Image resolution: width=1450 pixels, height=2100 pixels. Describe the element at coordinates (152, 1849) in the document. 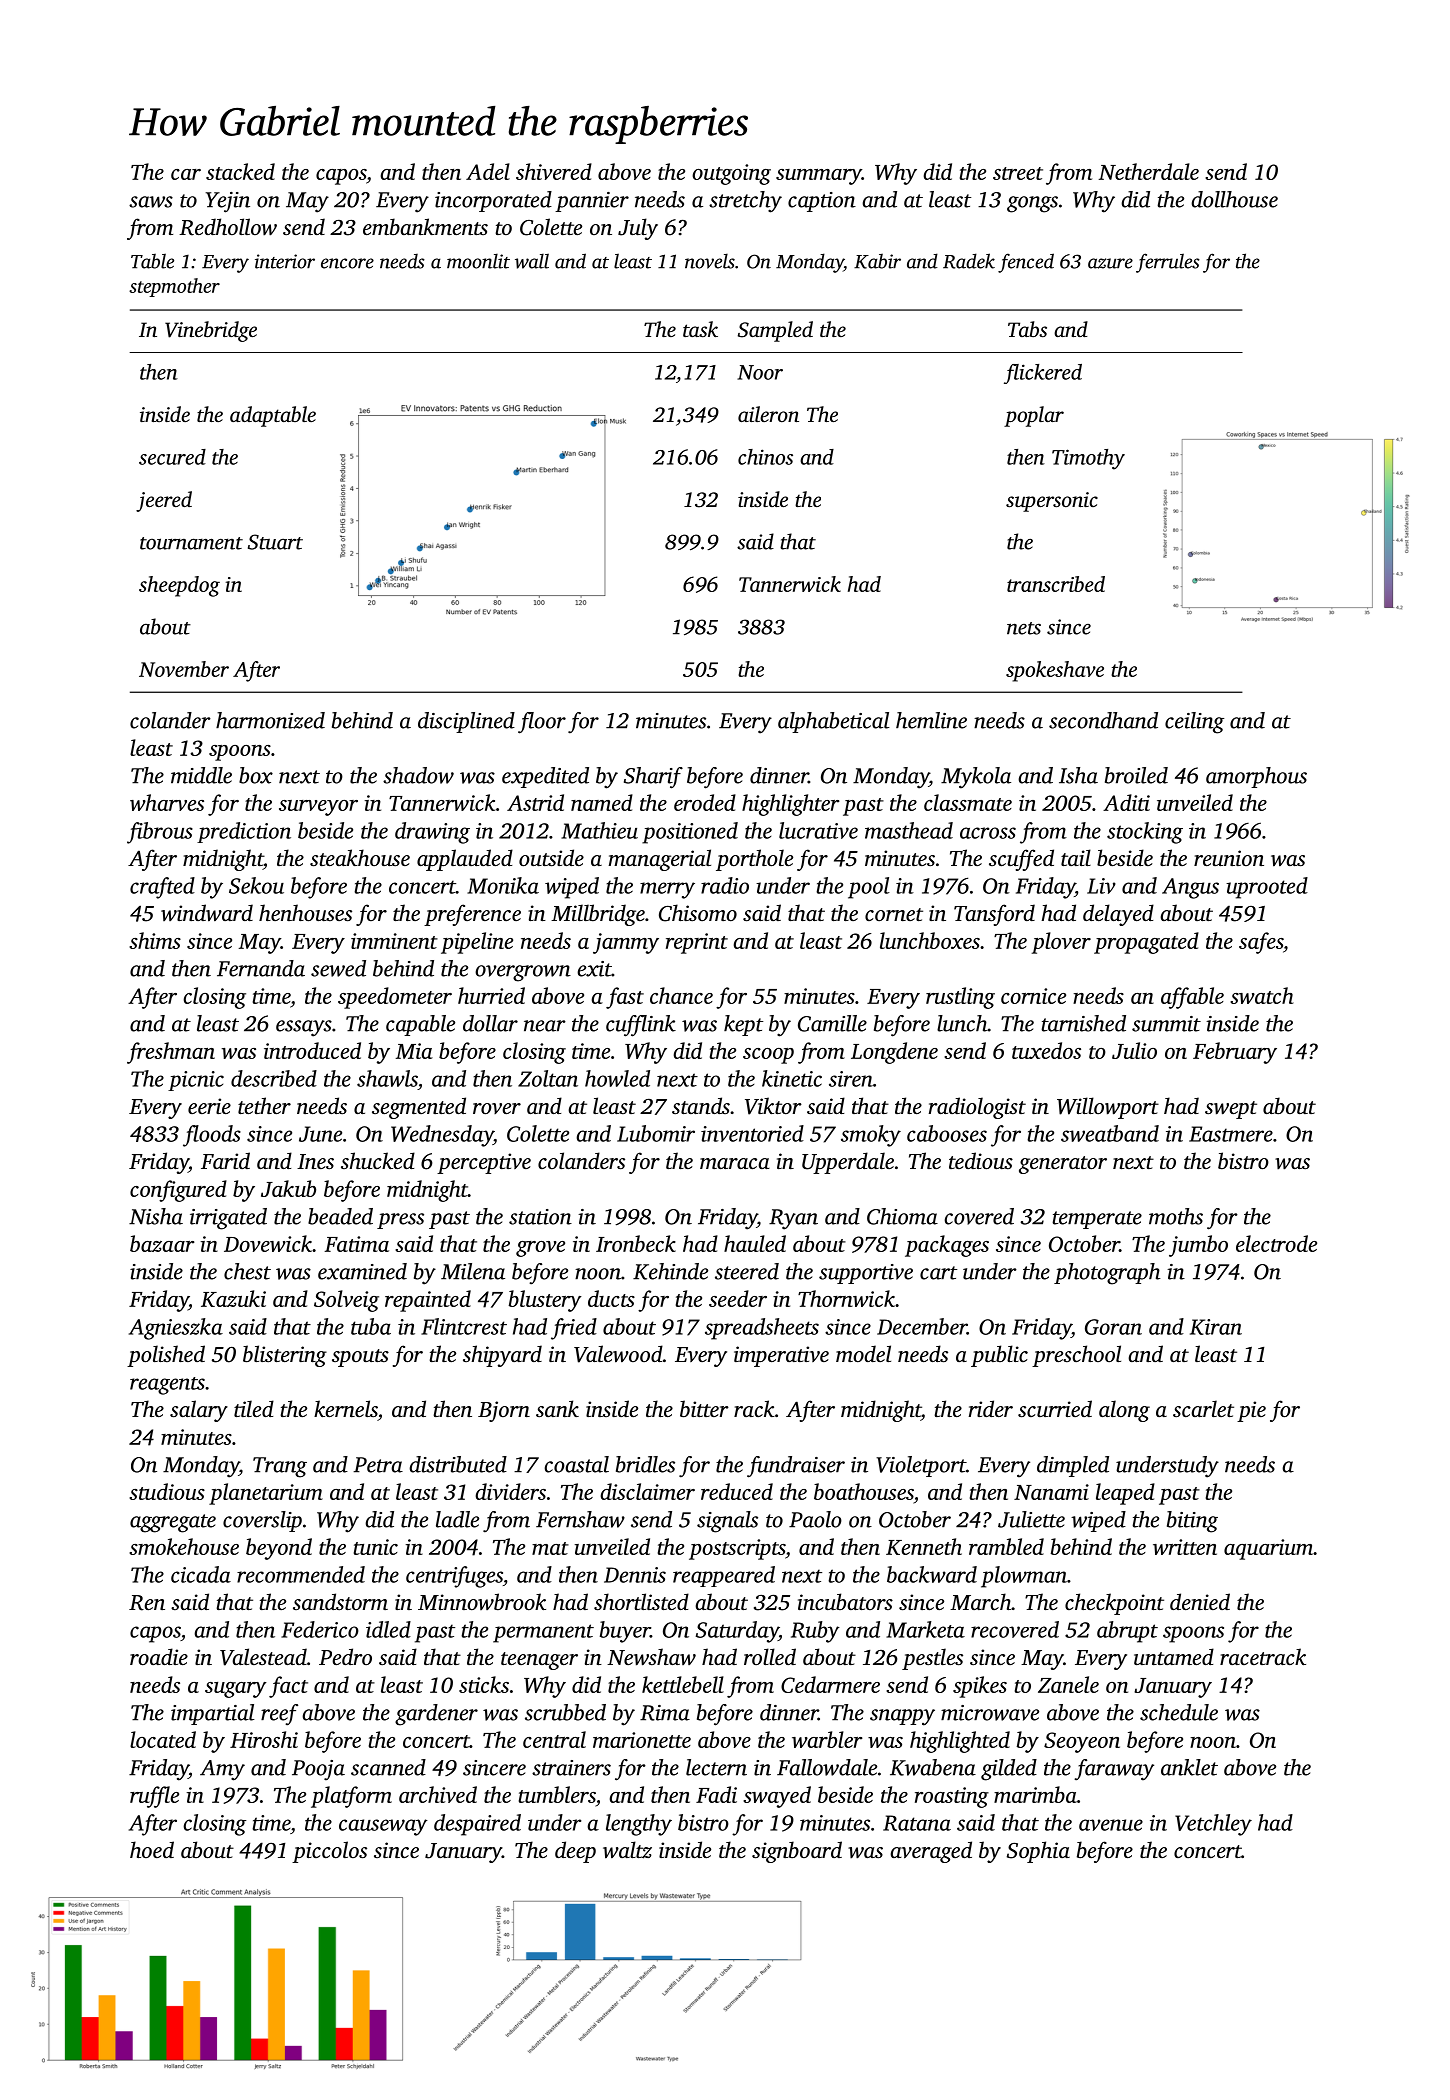

I see `hoed` at that location.
